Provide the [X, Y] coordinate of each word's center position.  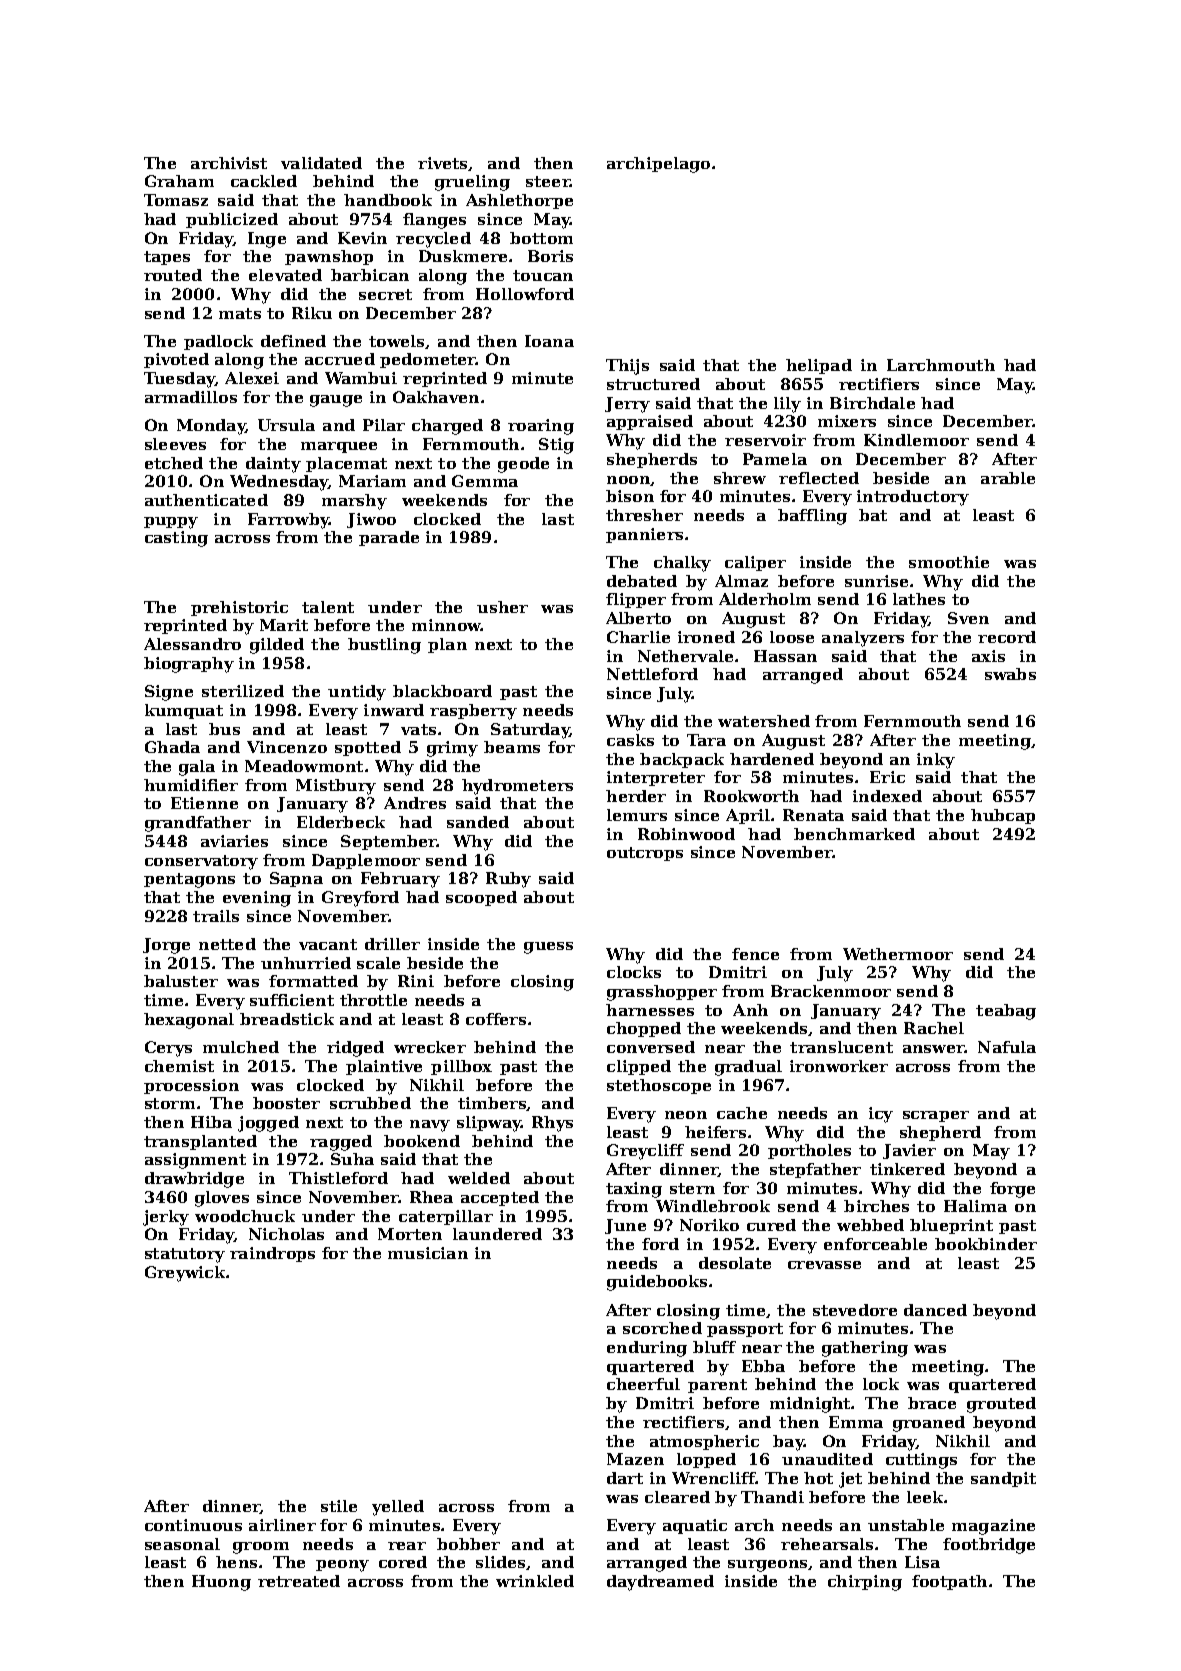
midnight [811, 1405]
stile [339, 1506]
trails [216, 916]
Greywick [185, 1274]
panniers [644, 535]
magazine [993, 1527]
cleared [677, 1497]
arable [1008, 478]
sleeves [175, 444]
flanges [434, 221]
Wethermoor [898, 954]
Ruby [508, 880]
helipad [819, 366]
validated [321, 163]
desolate [735, 1263]
